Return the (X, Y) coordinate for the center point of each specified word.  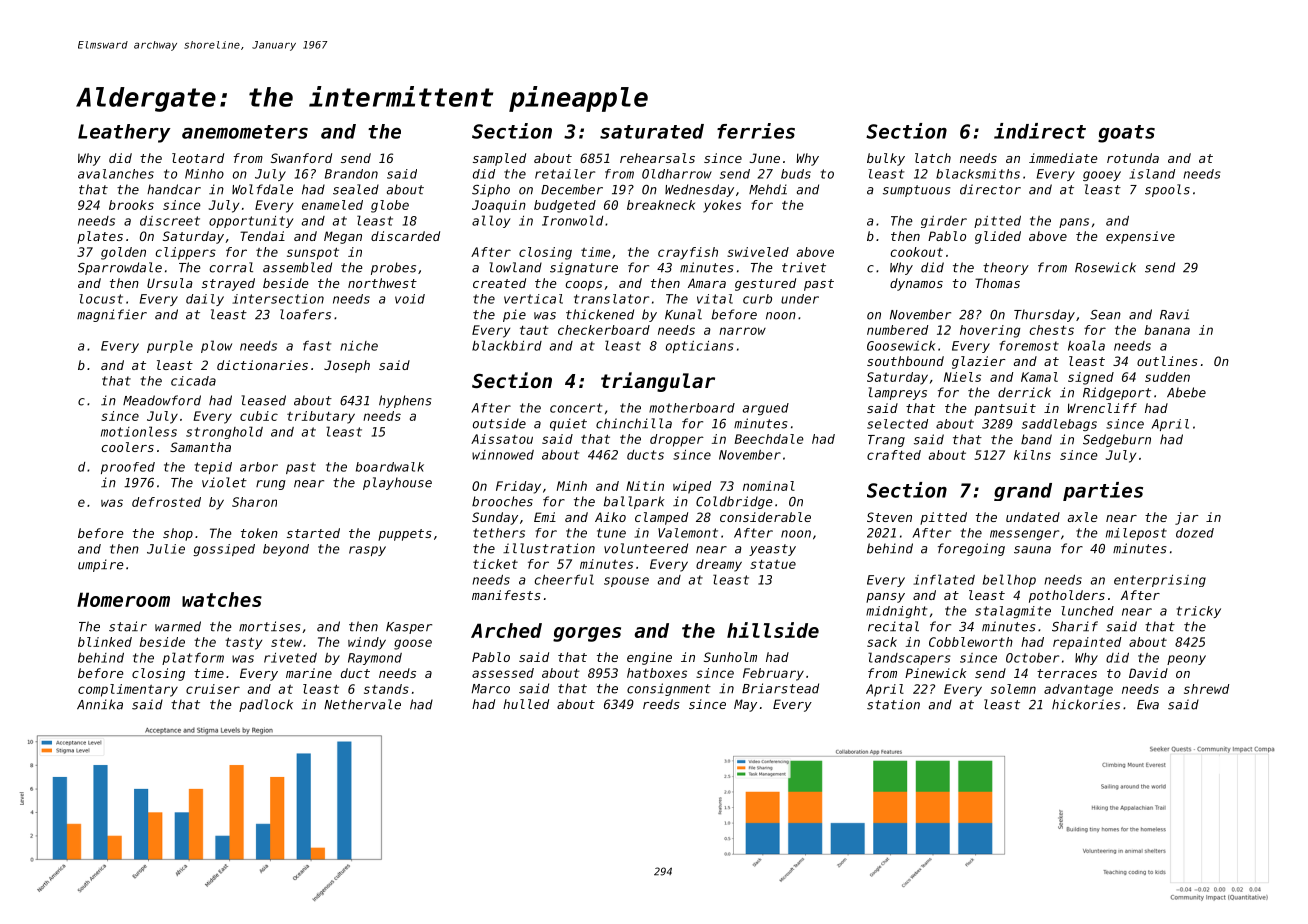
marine (309, 673)
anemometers (245, 132)
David (1148, 673)
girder (944, 222)
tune (611, 533)
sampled (499, 159)
